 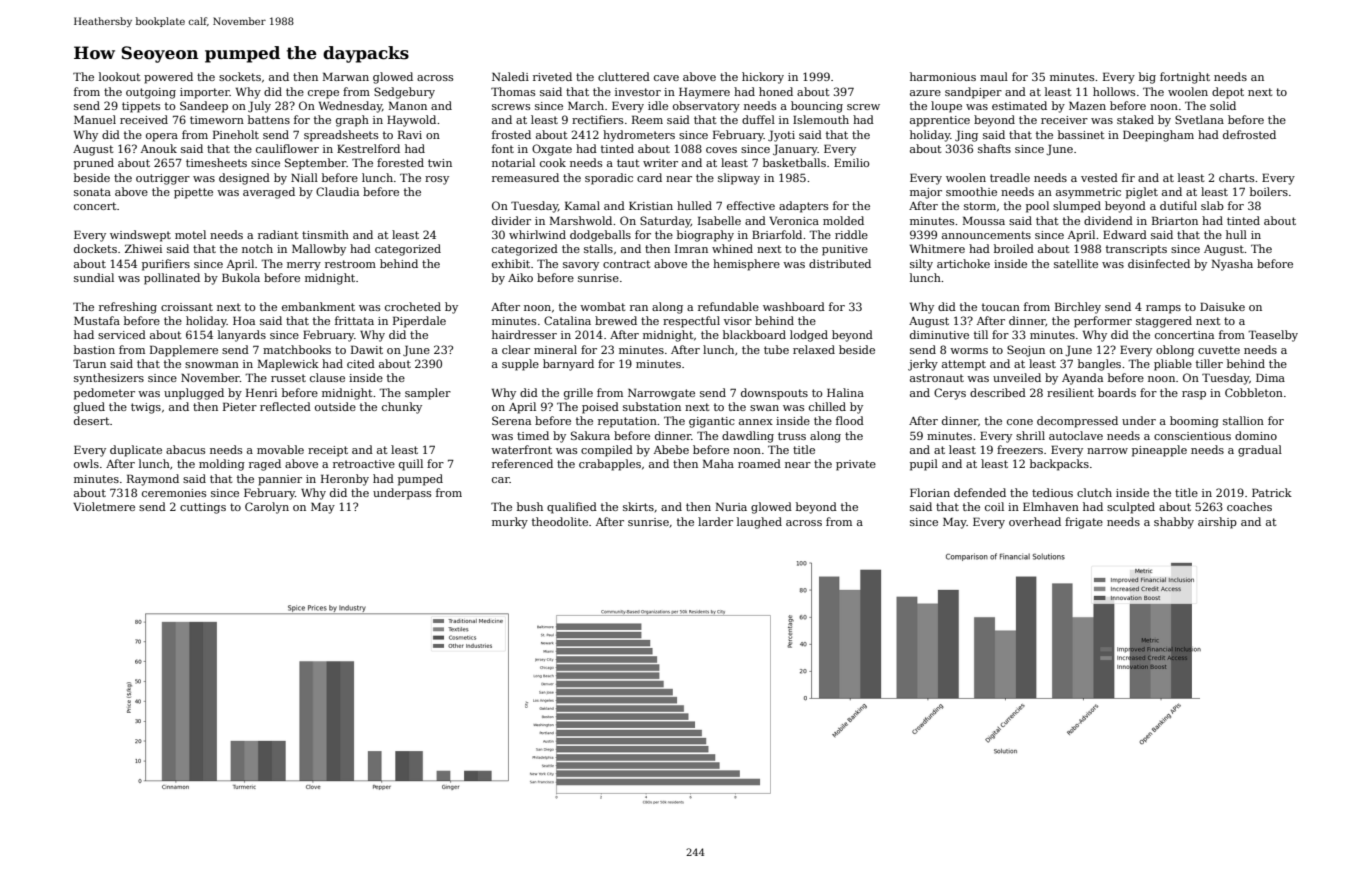 I want to click on Daisuke, so click(x=1222, y=306).
